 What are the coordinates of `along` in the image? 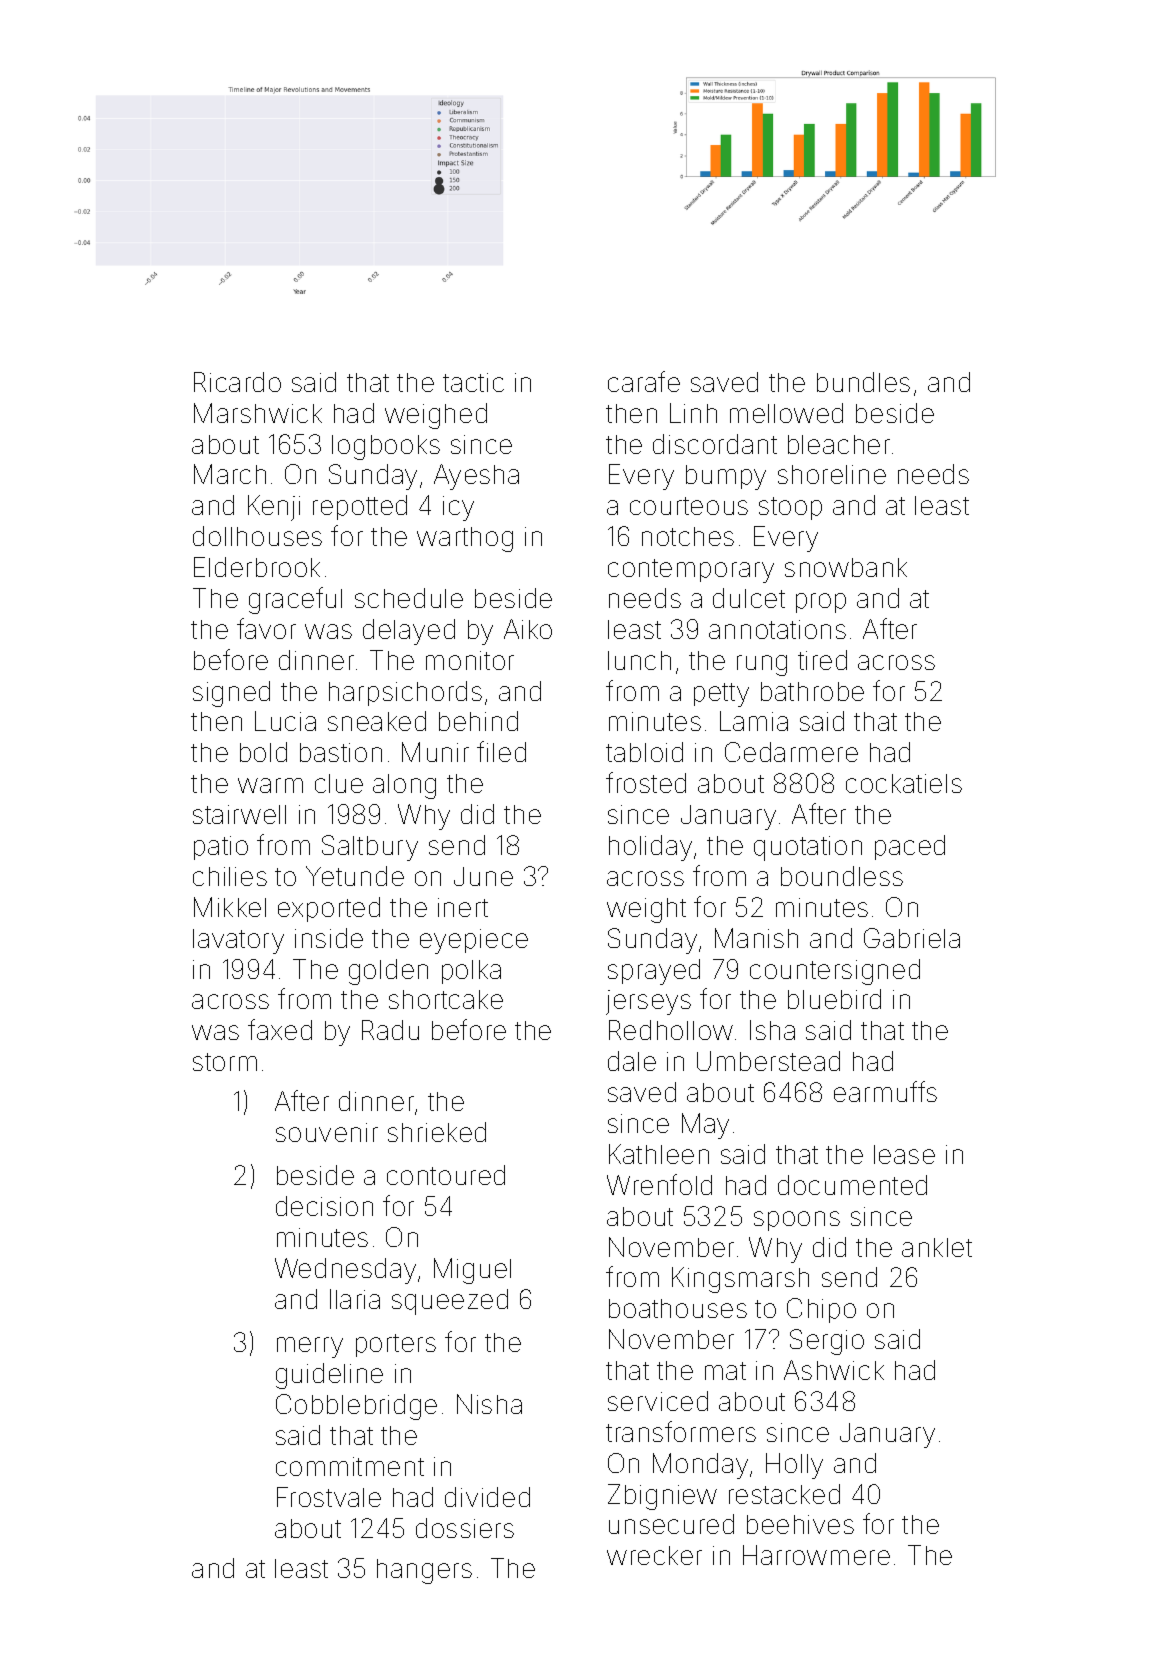 It's located at (404, 786).
